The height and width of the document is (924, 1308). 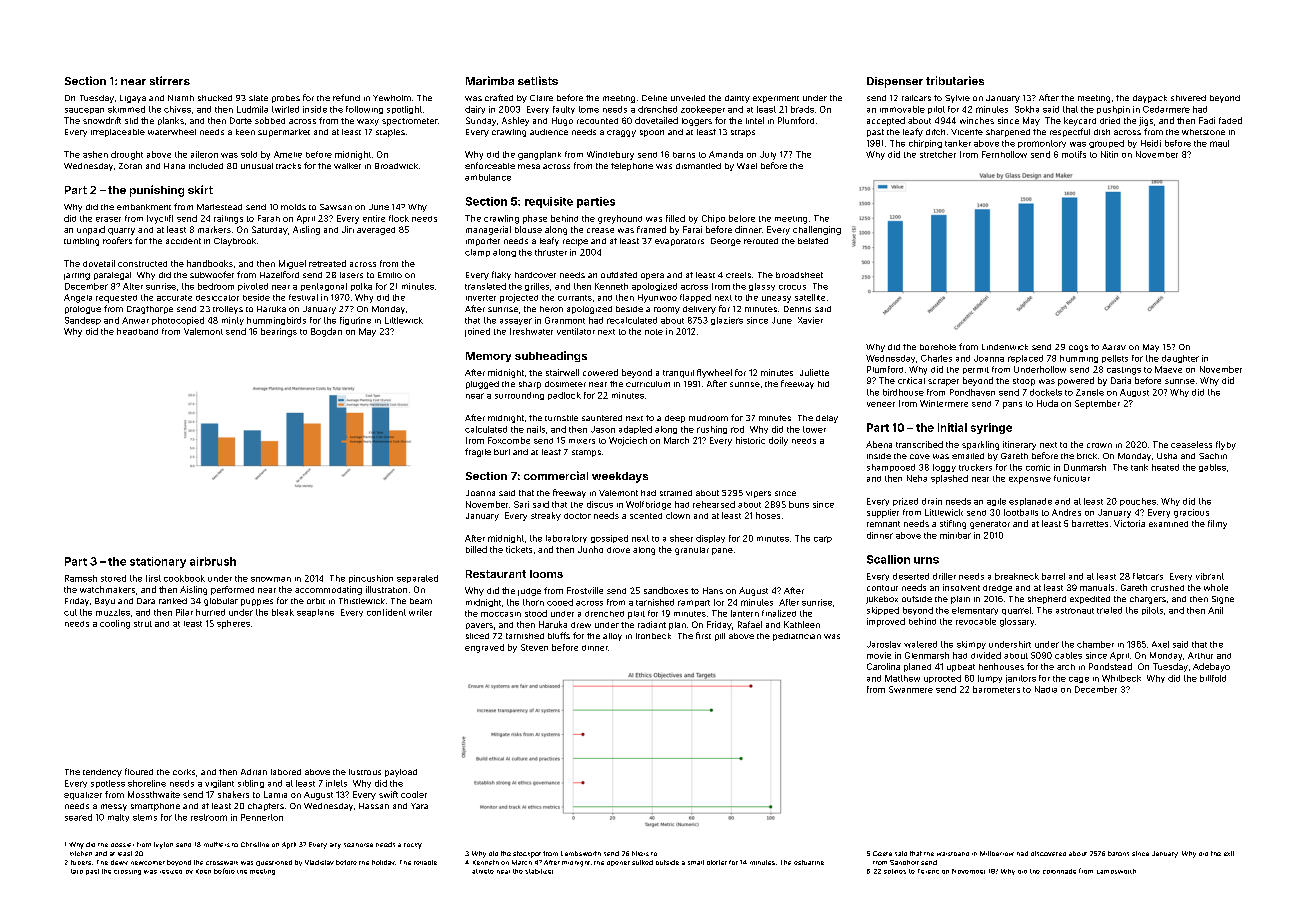 I want to click on stirrers, so click(x=170, y=80).
